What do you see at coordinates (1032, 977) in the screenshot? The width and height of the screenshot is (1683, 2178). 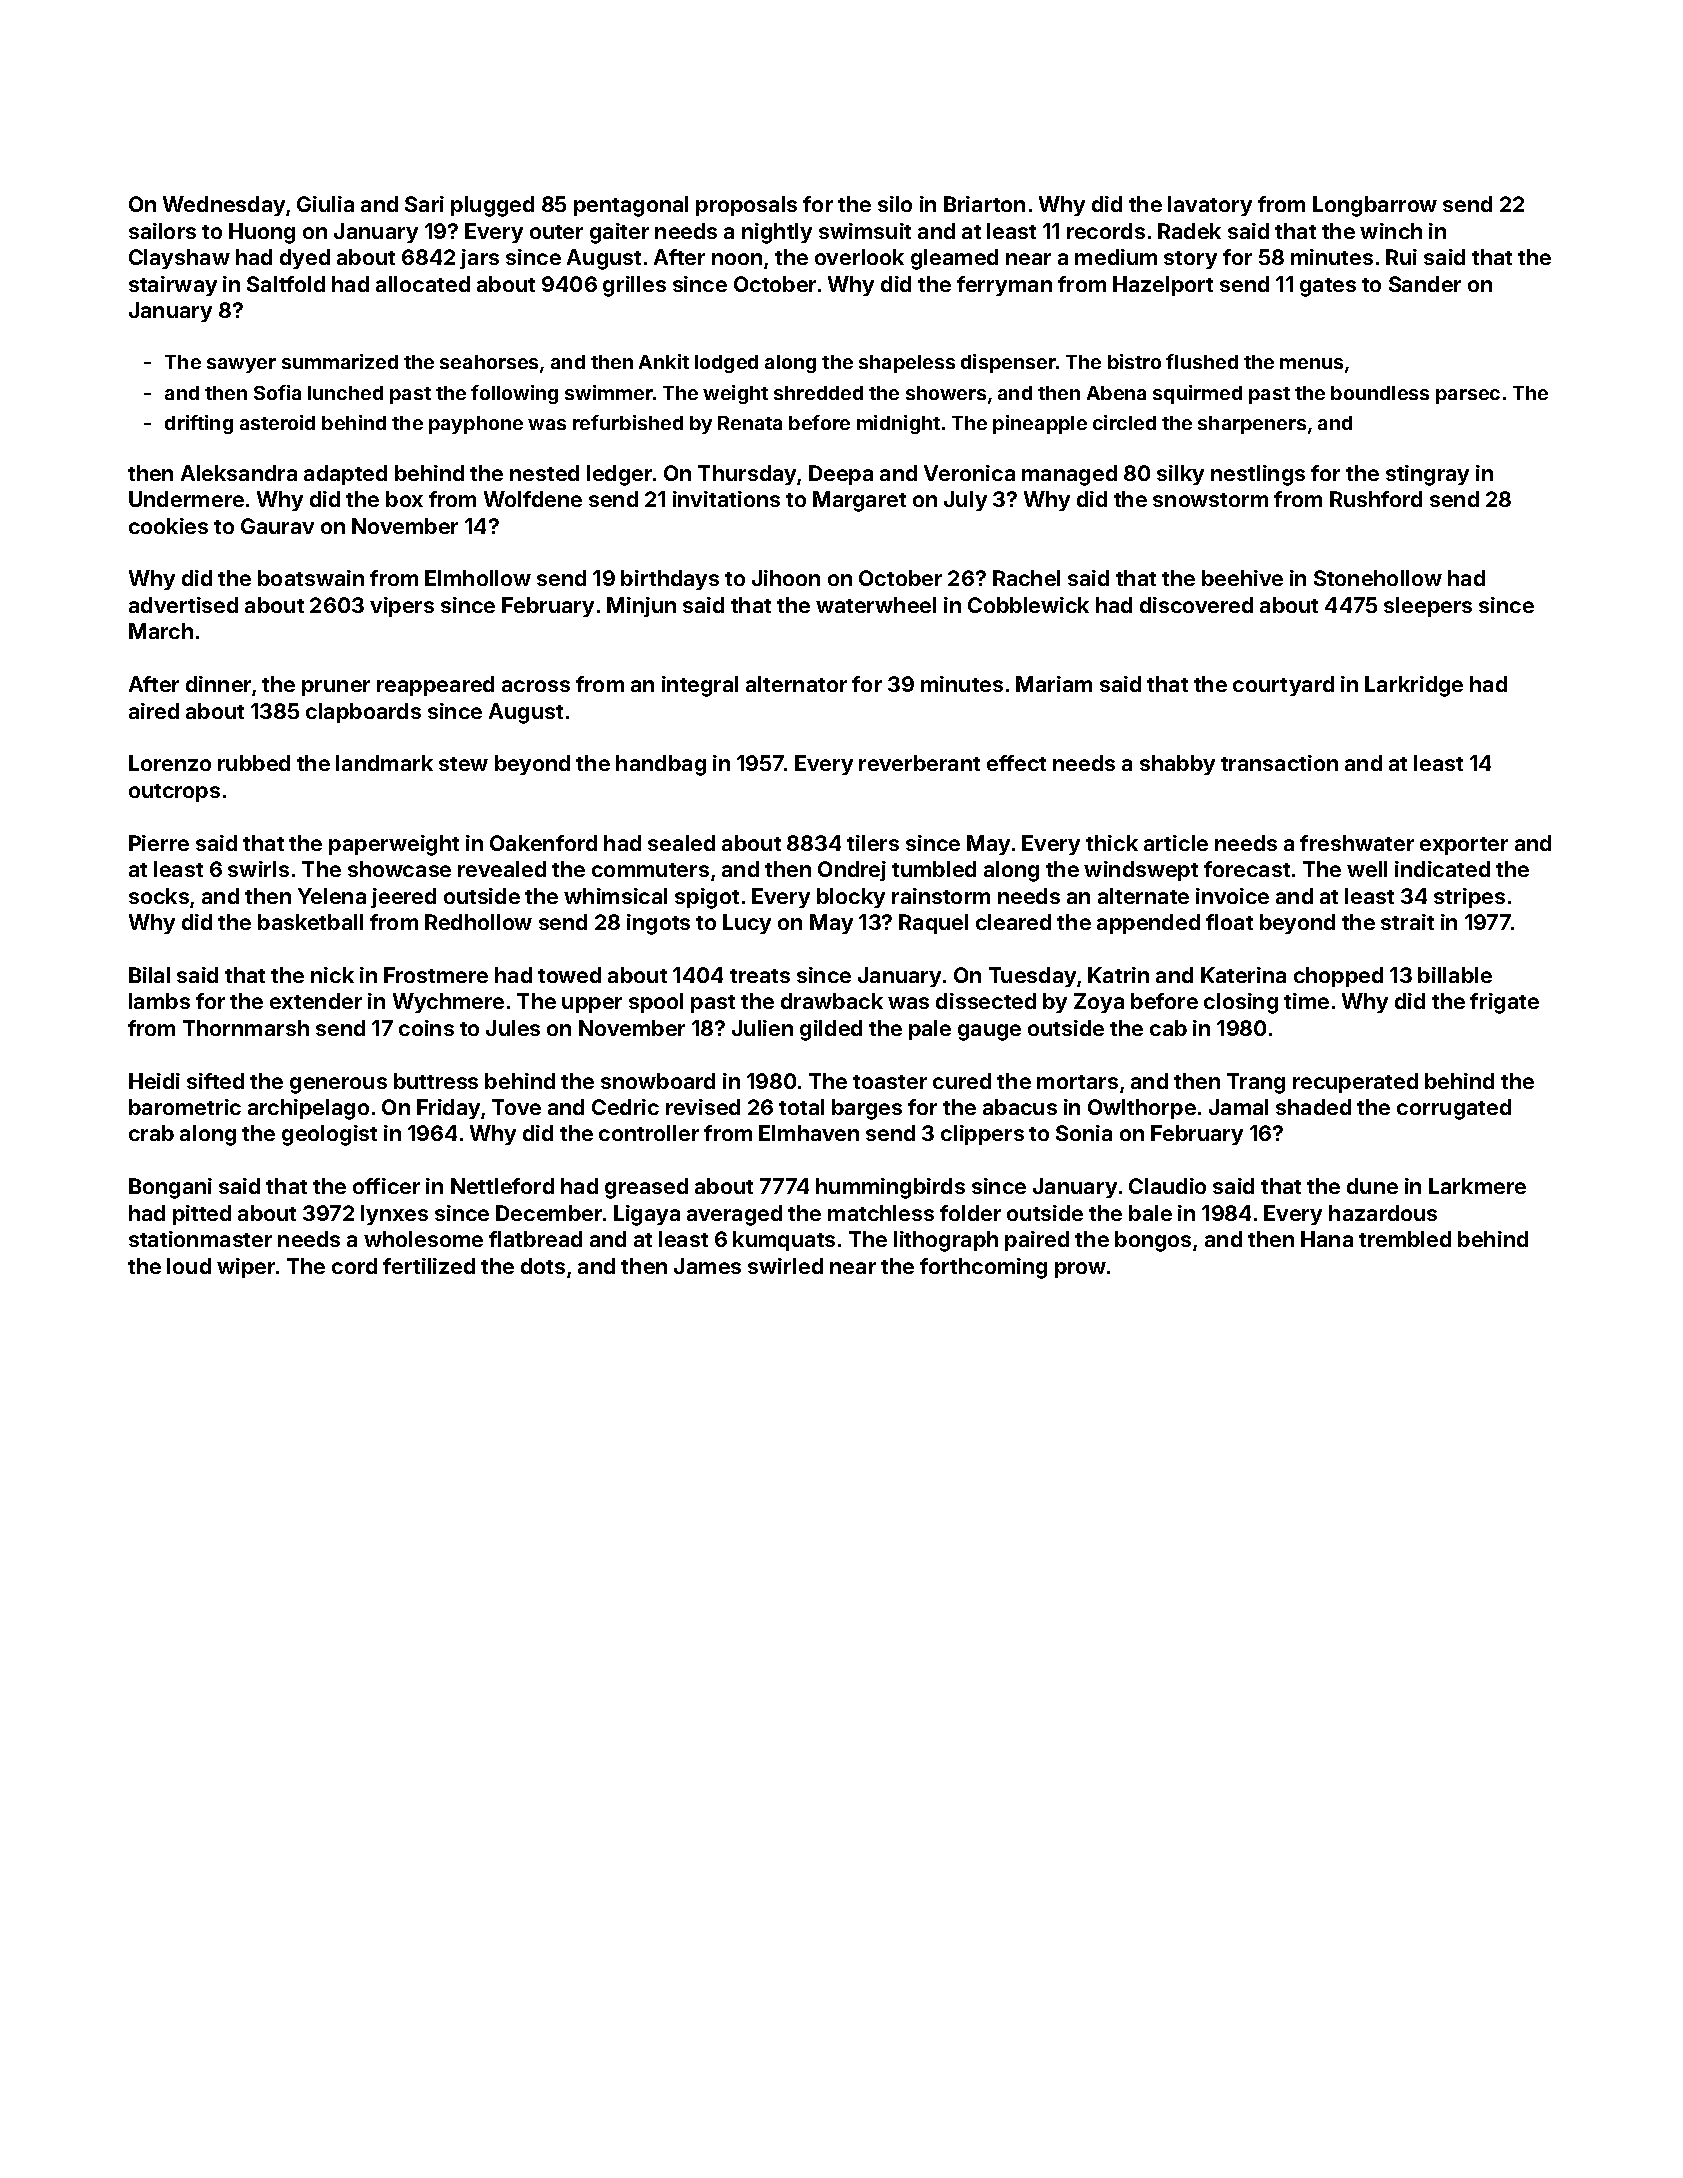 I see `Tuesday` at bounding box center [1032, 977].
